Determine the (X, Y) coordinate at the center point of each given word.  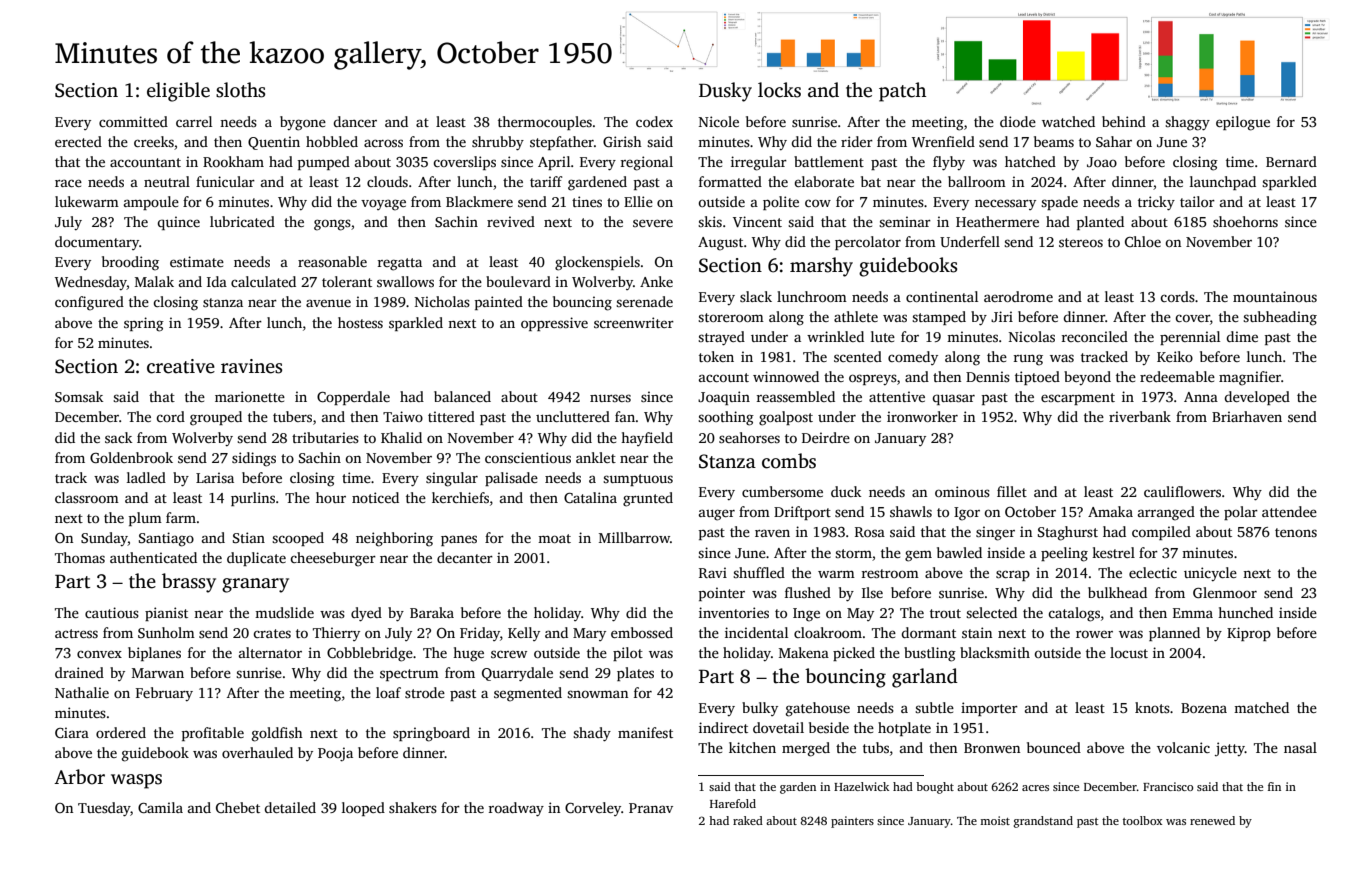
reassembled (796, 396)
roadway (516, 809)
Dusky (725, 92)
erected (78, 141)
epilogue (1243, 123)
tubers (292, 416)
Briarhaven (1247, 416)
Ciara (72, 732)
